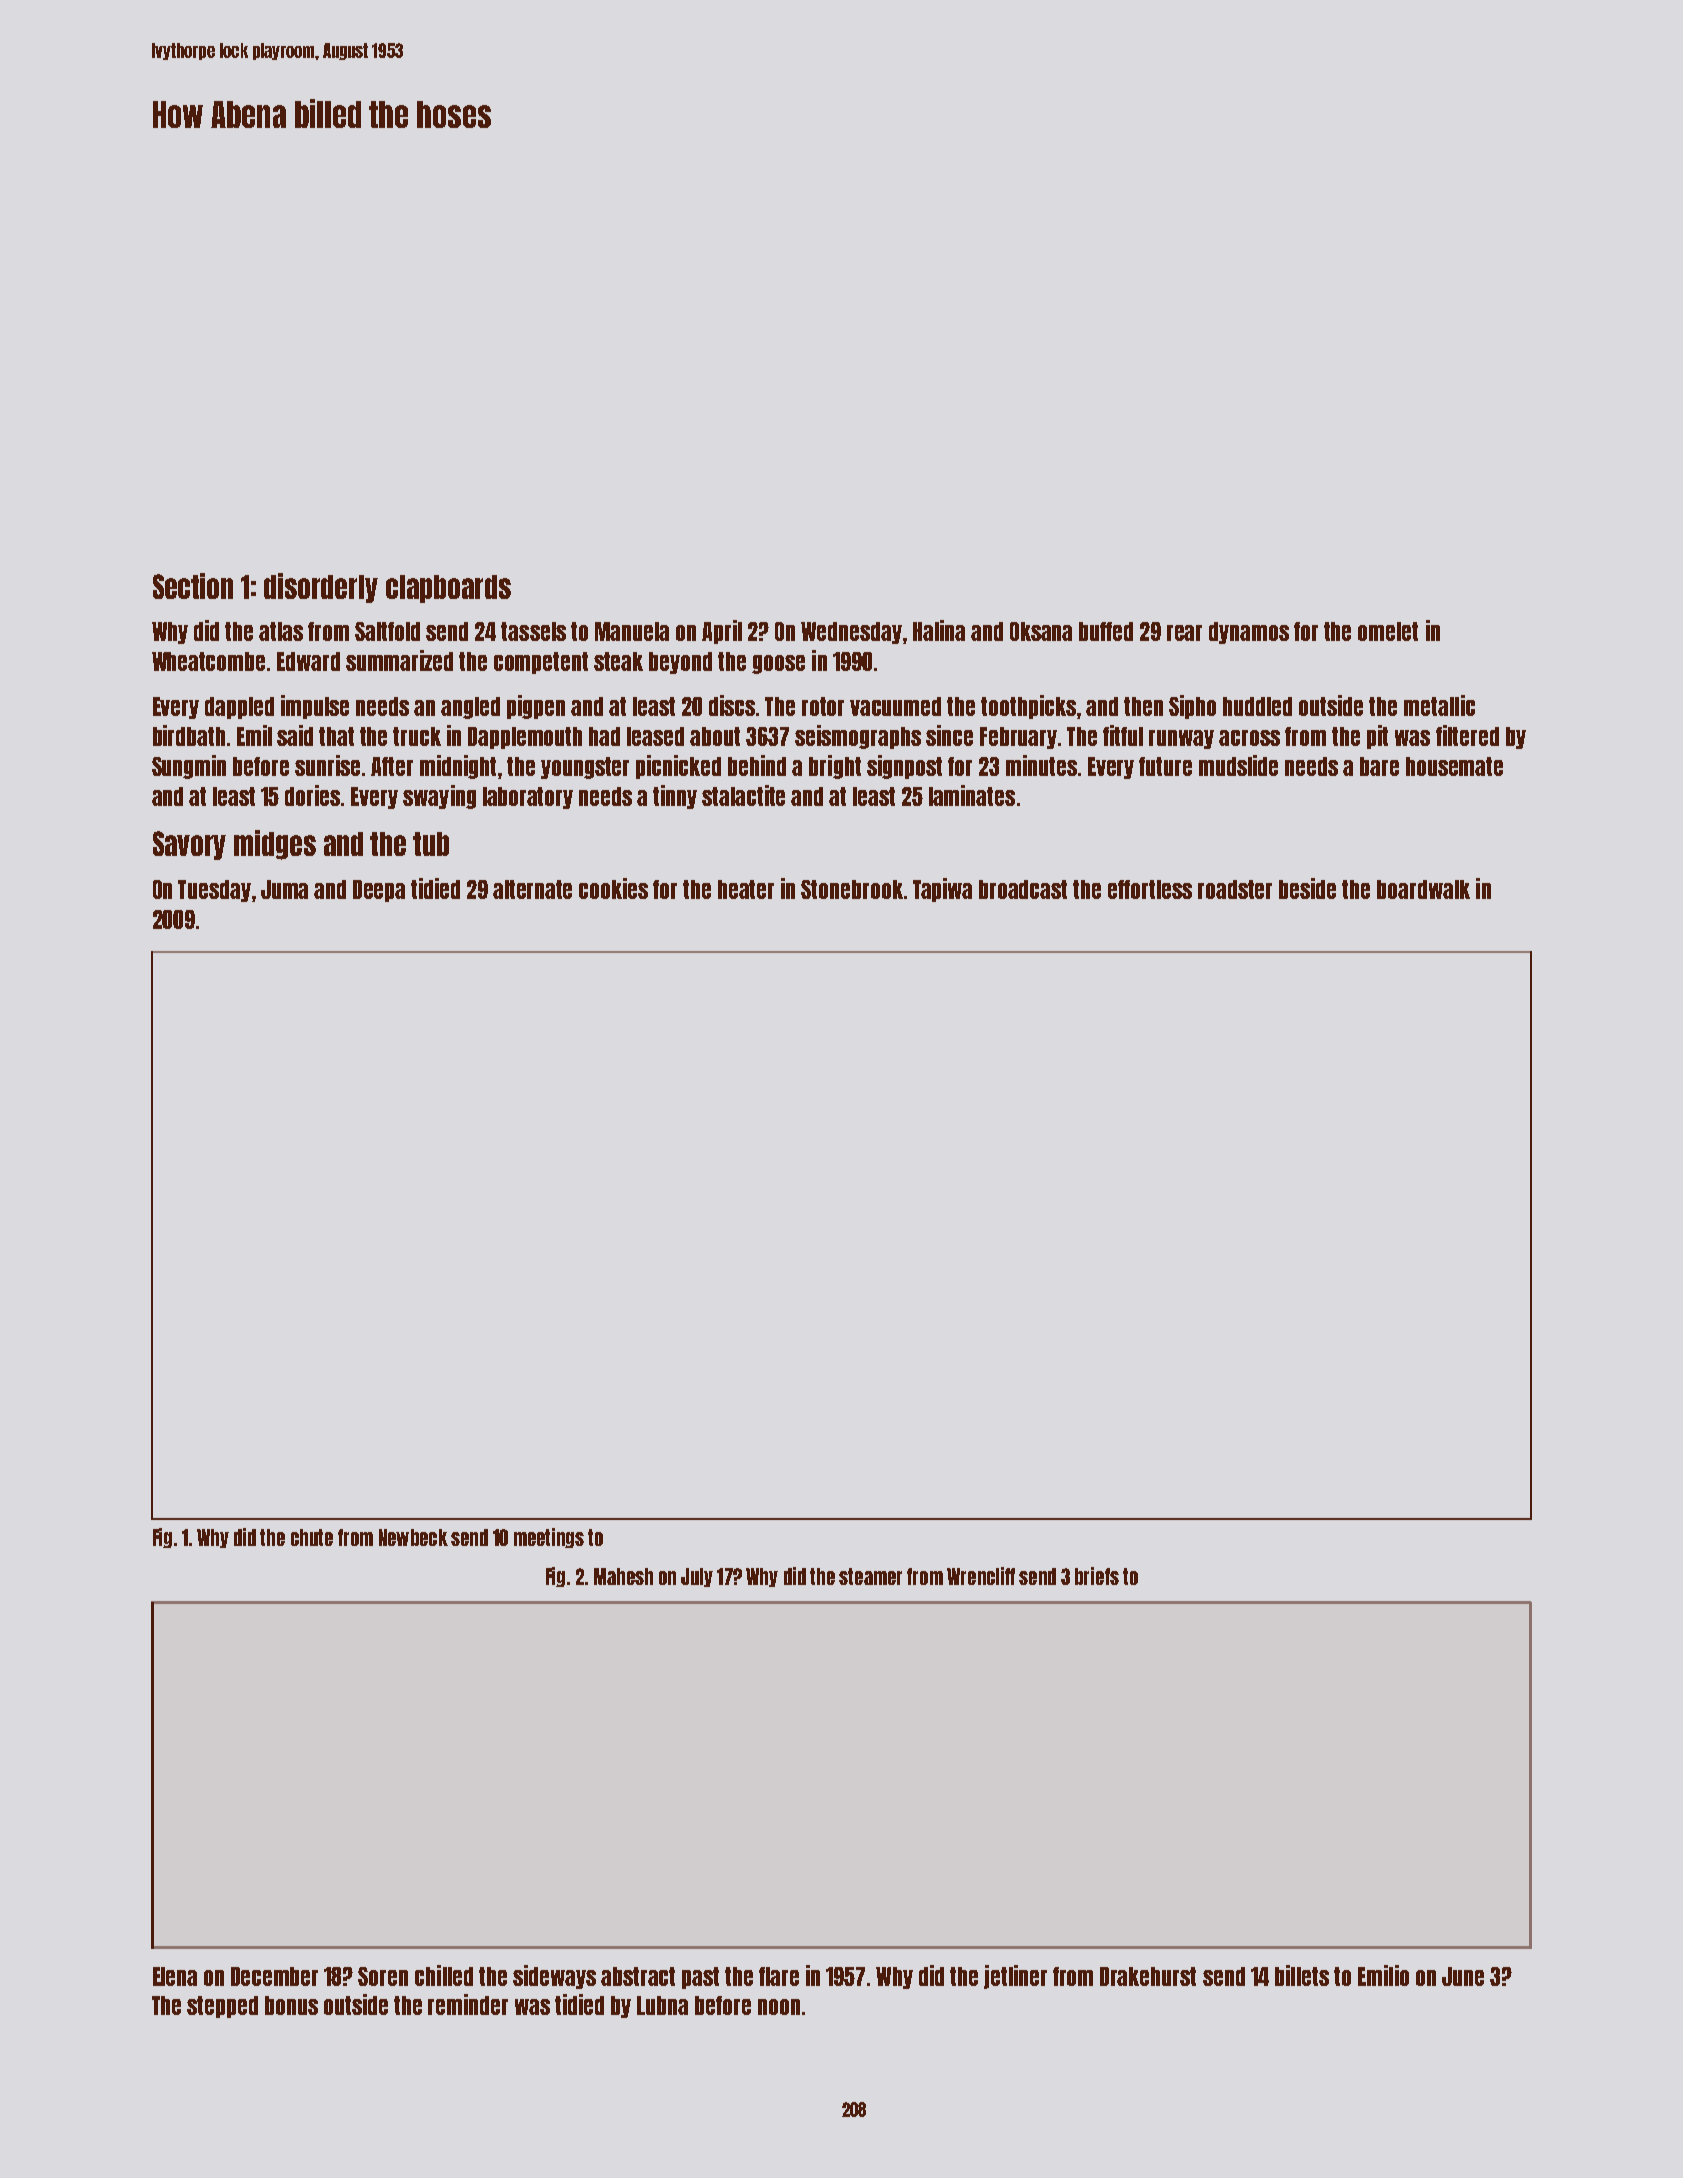 The width and height of the image is (1683, 2178). Describe the element at coordinates (1235, 889) in the image. I see `roadster` at that location.
